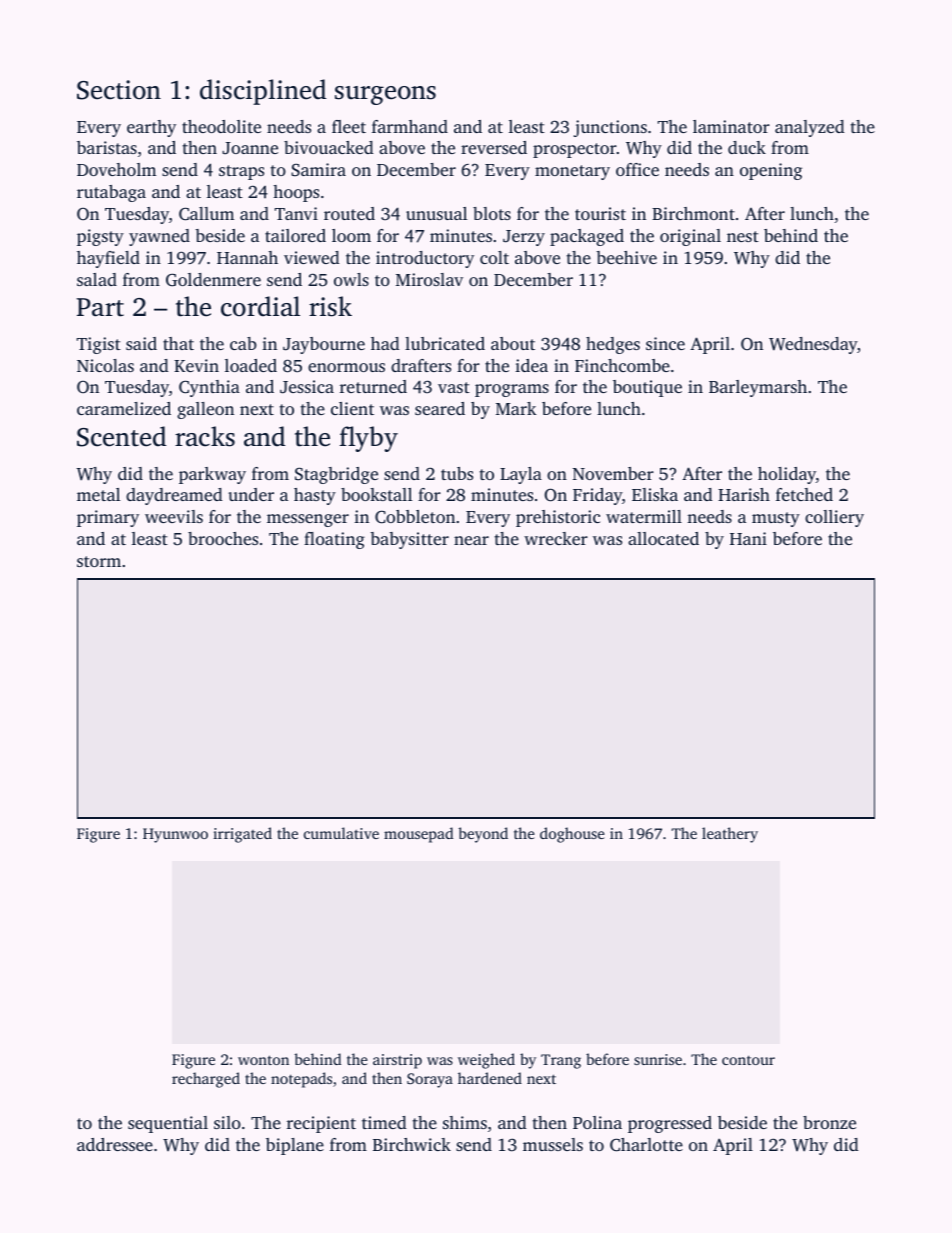  I want to click on Birchwick, so click(412, 1144).
